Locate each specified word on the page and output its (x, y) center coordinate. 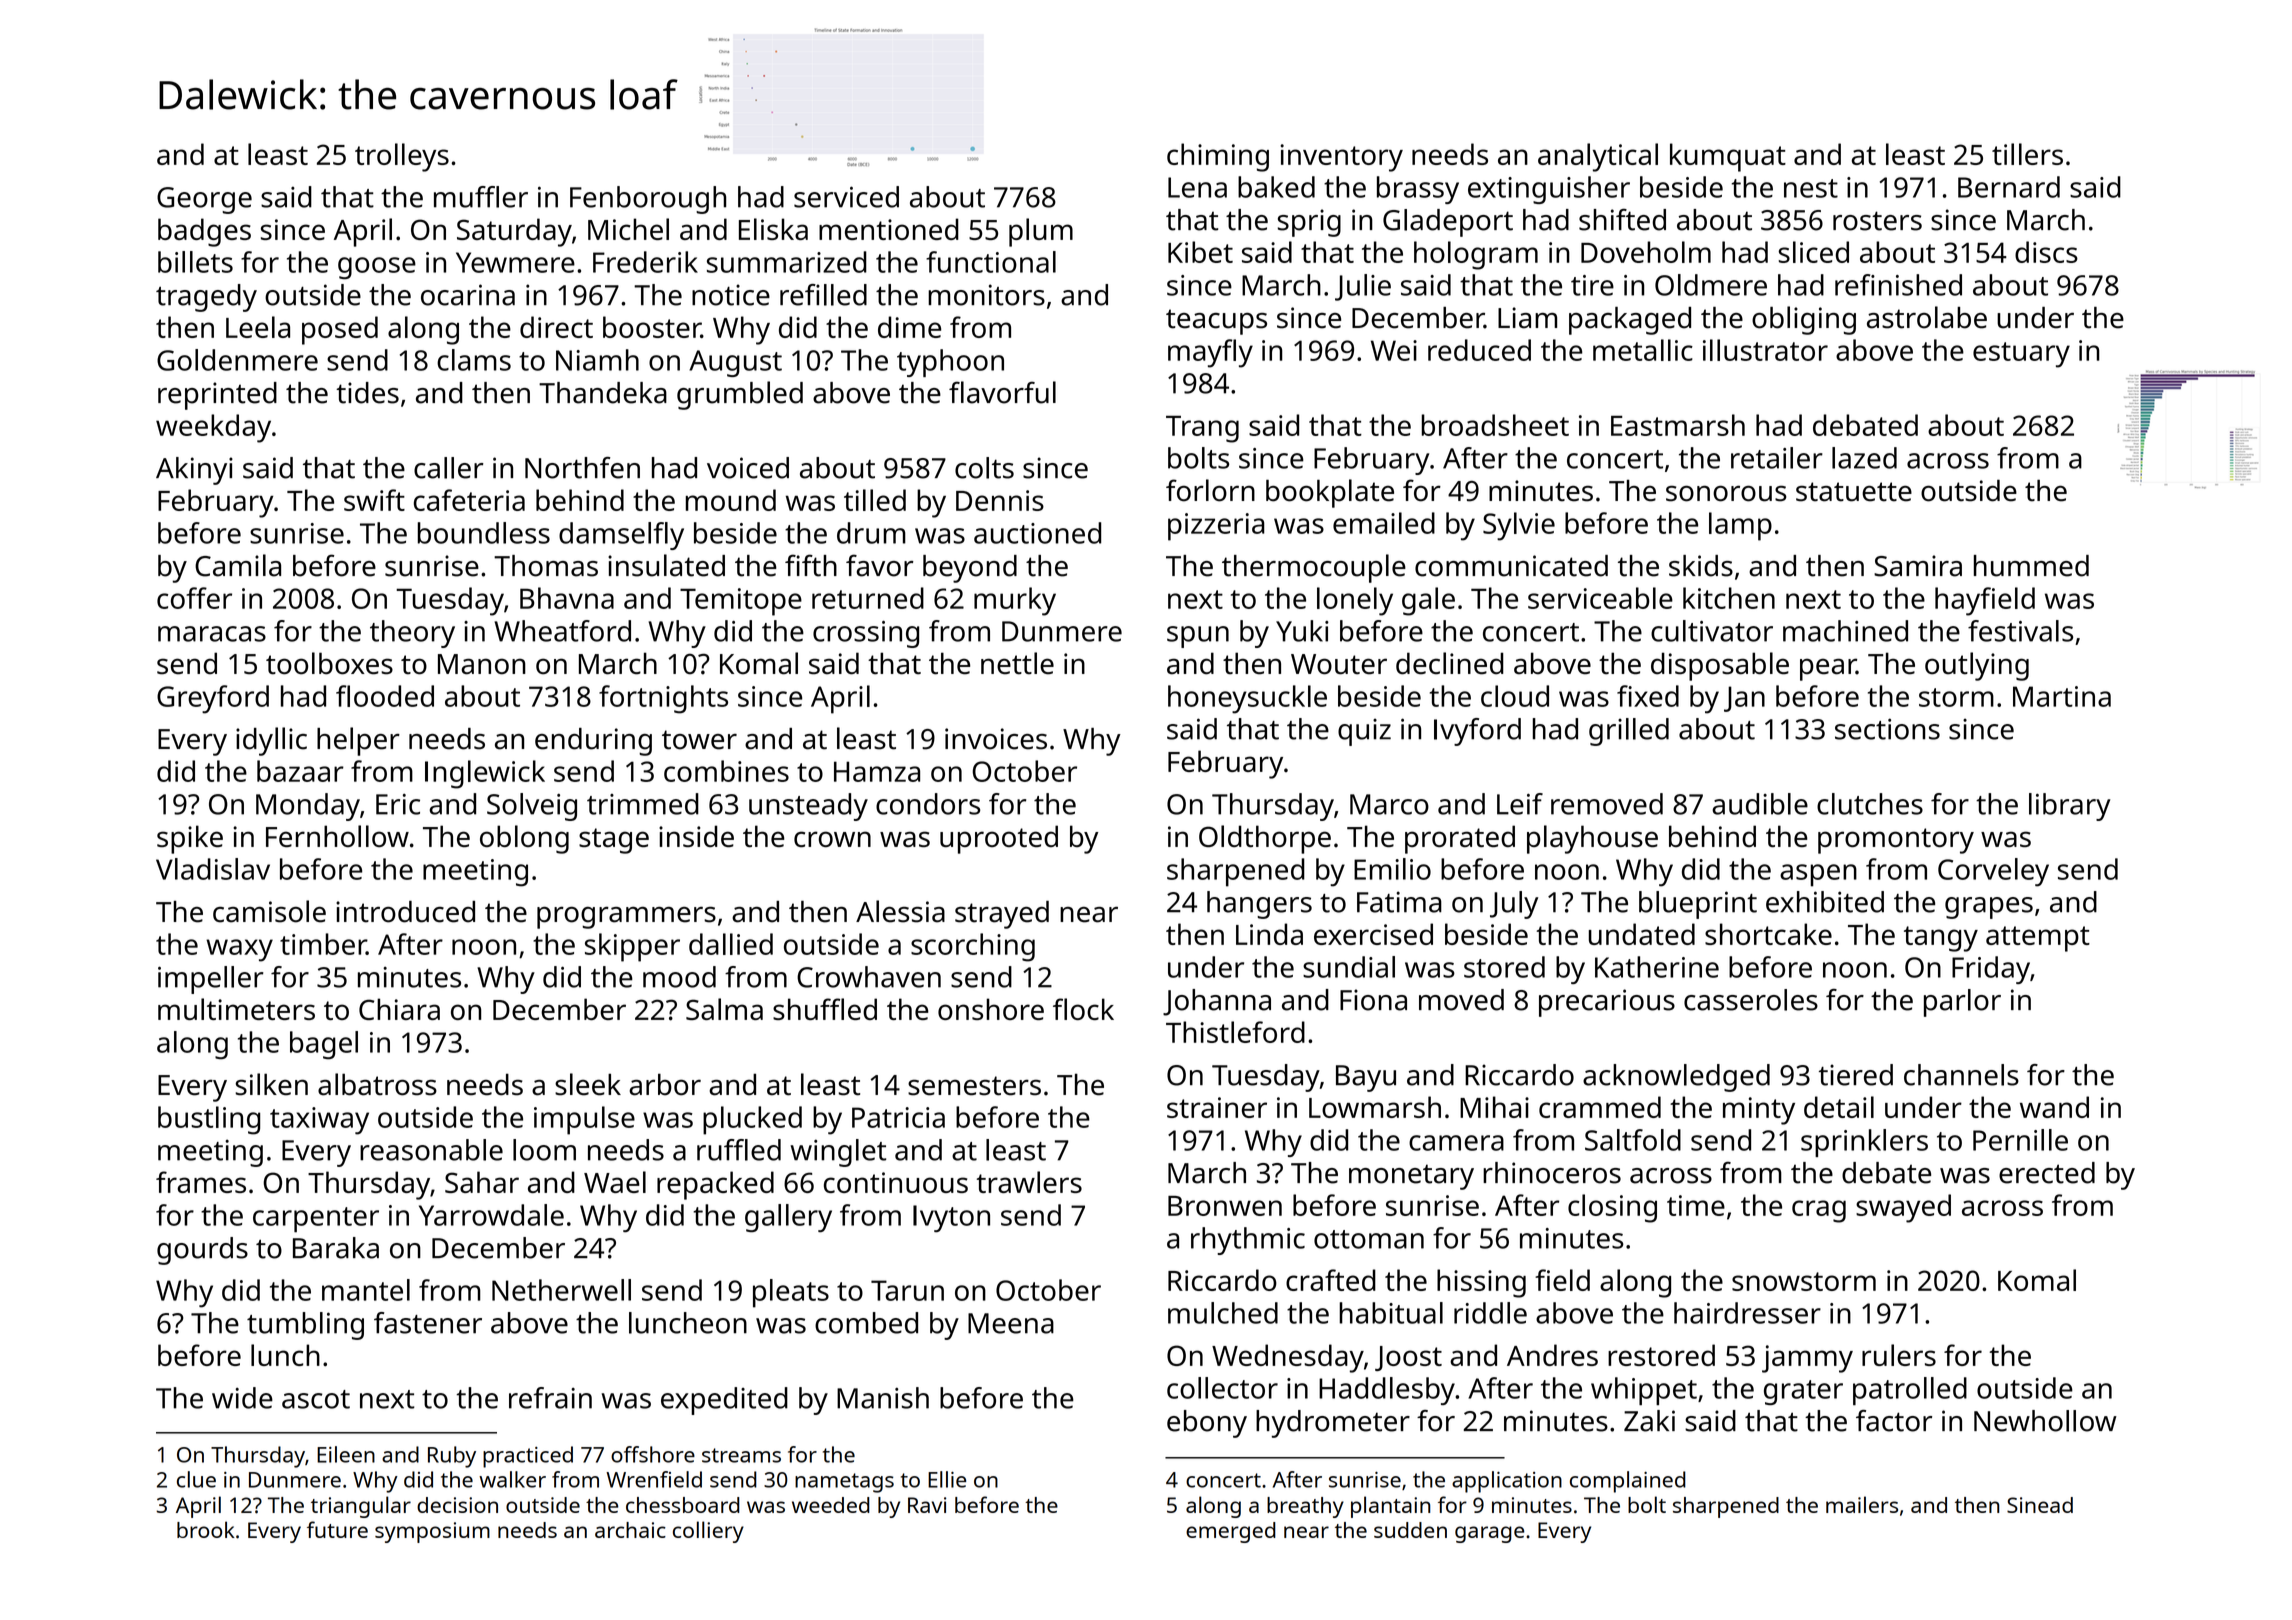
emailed (1384, 523)
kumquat (1728, 157)
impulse (584, 1120)
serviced (846, 197)
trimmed (643, 804)
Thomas (546, 566)
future (337, 1529)
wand (2054, 1107)
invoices (996, 739)
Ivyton (951, 1218)
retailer (1777, 458)
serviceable (1600, 598)
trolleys (402, 157)
